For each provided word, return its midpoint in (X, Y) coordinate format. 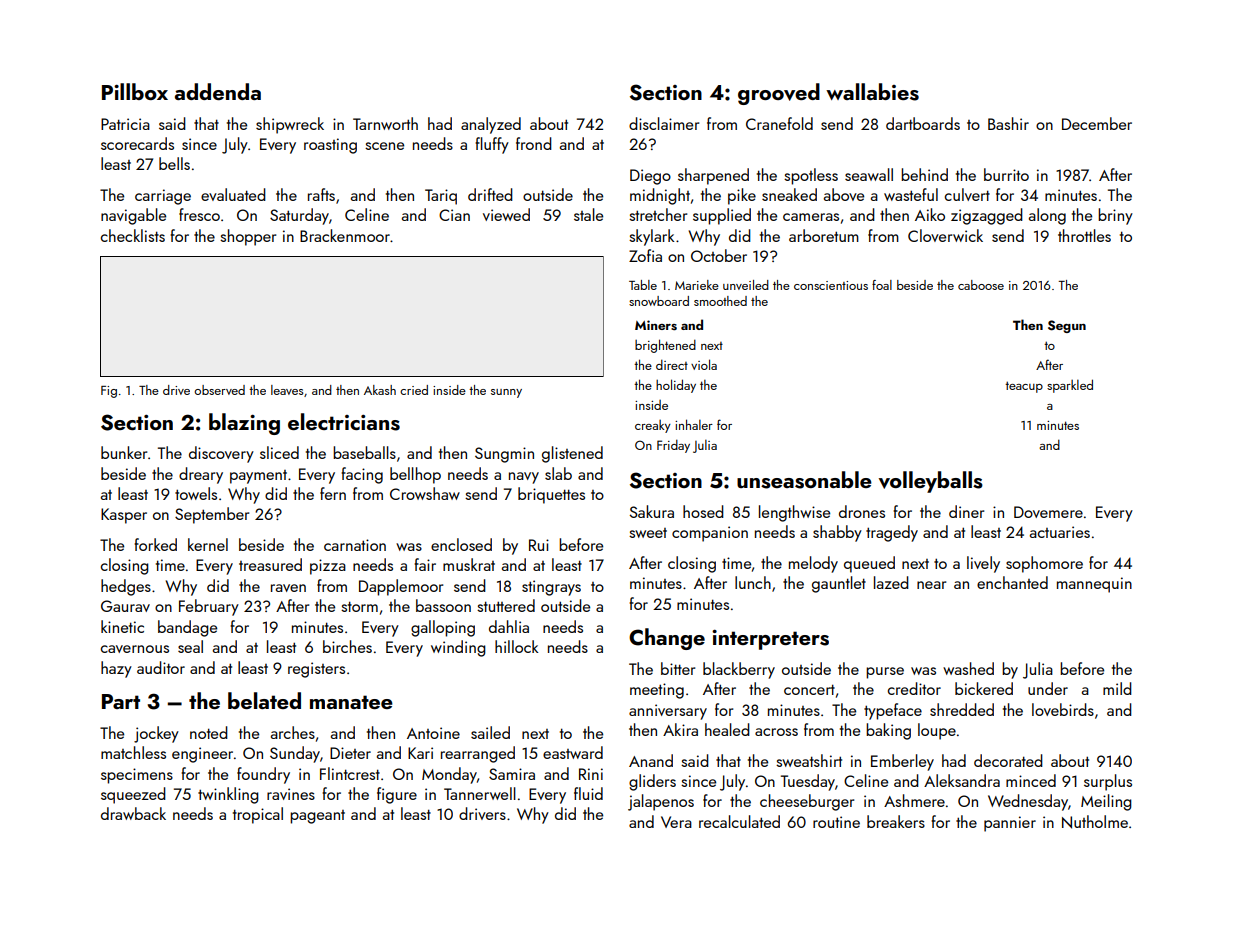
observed (219, 390)
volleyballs (931, 482)
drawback (133, 813)
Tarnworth (385, 123)
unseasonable (804, 480)
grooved (779, 94)
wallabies (872, 92)
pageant (317, 817)
